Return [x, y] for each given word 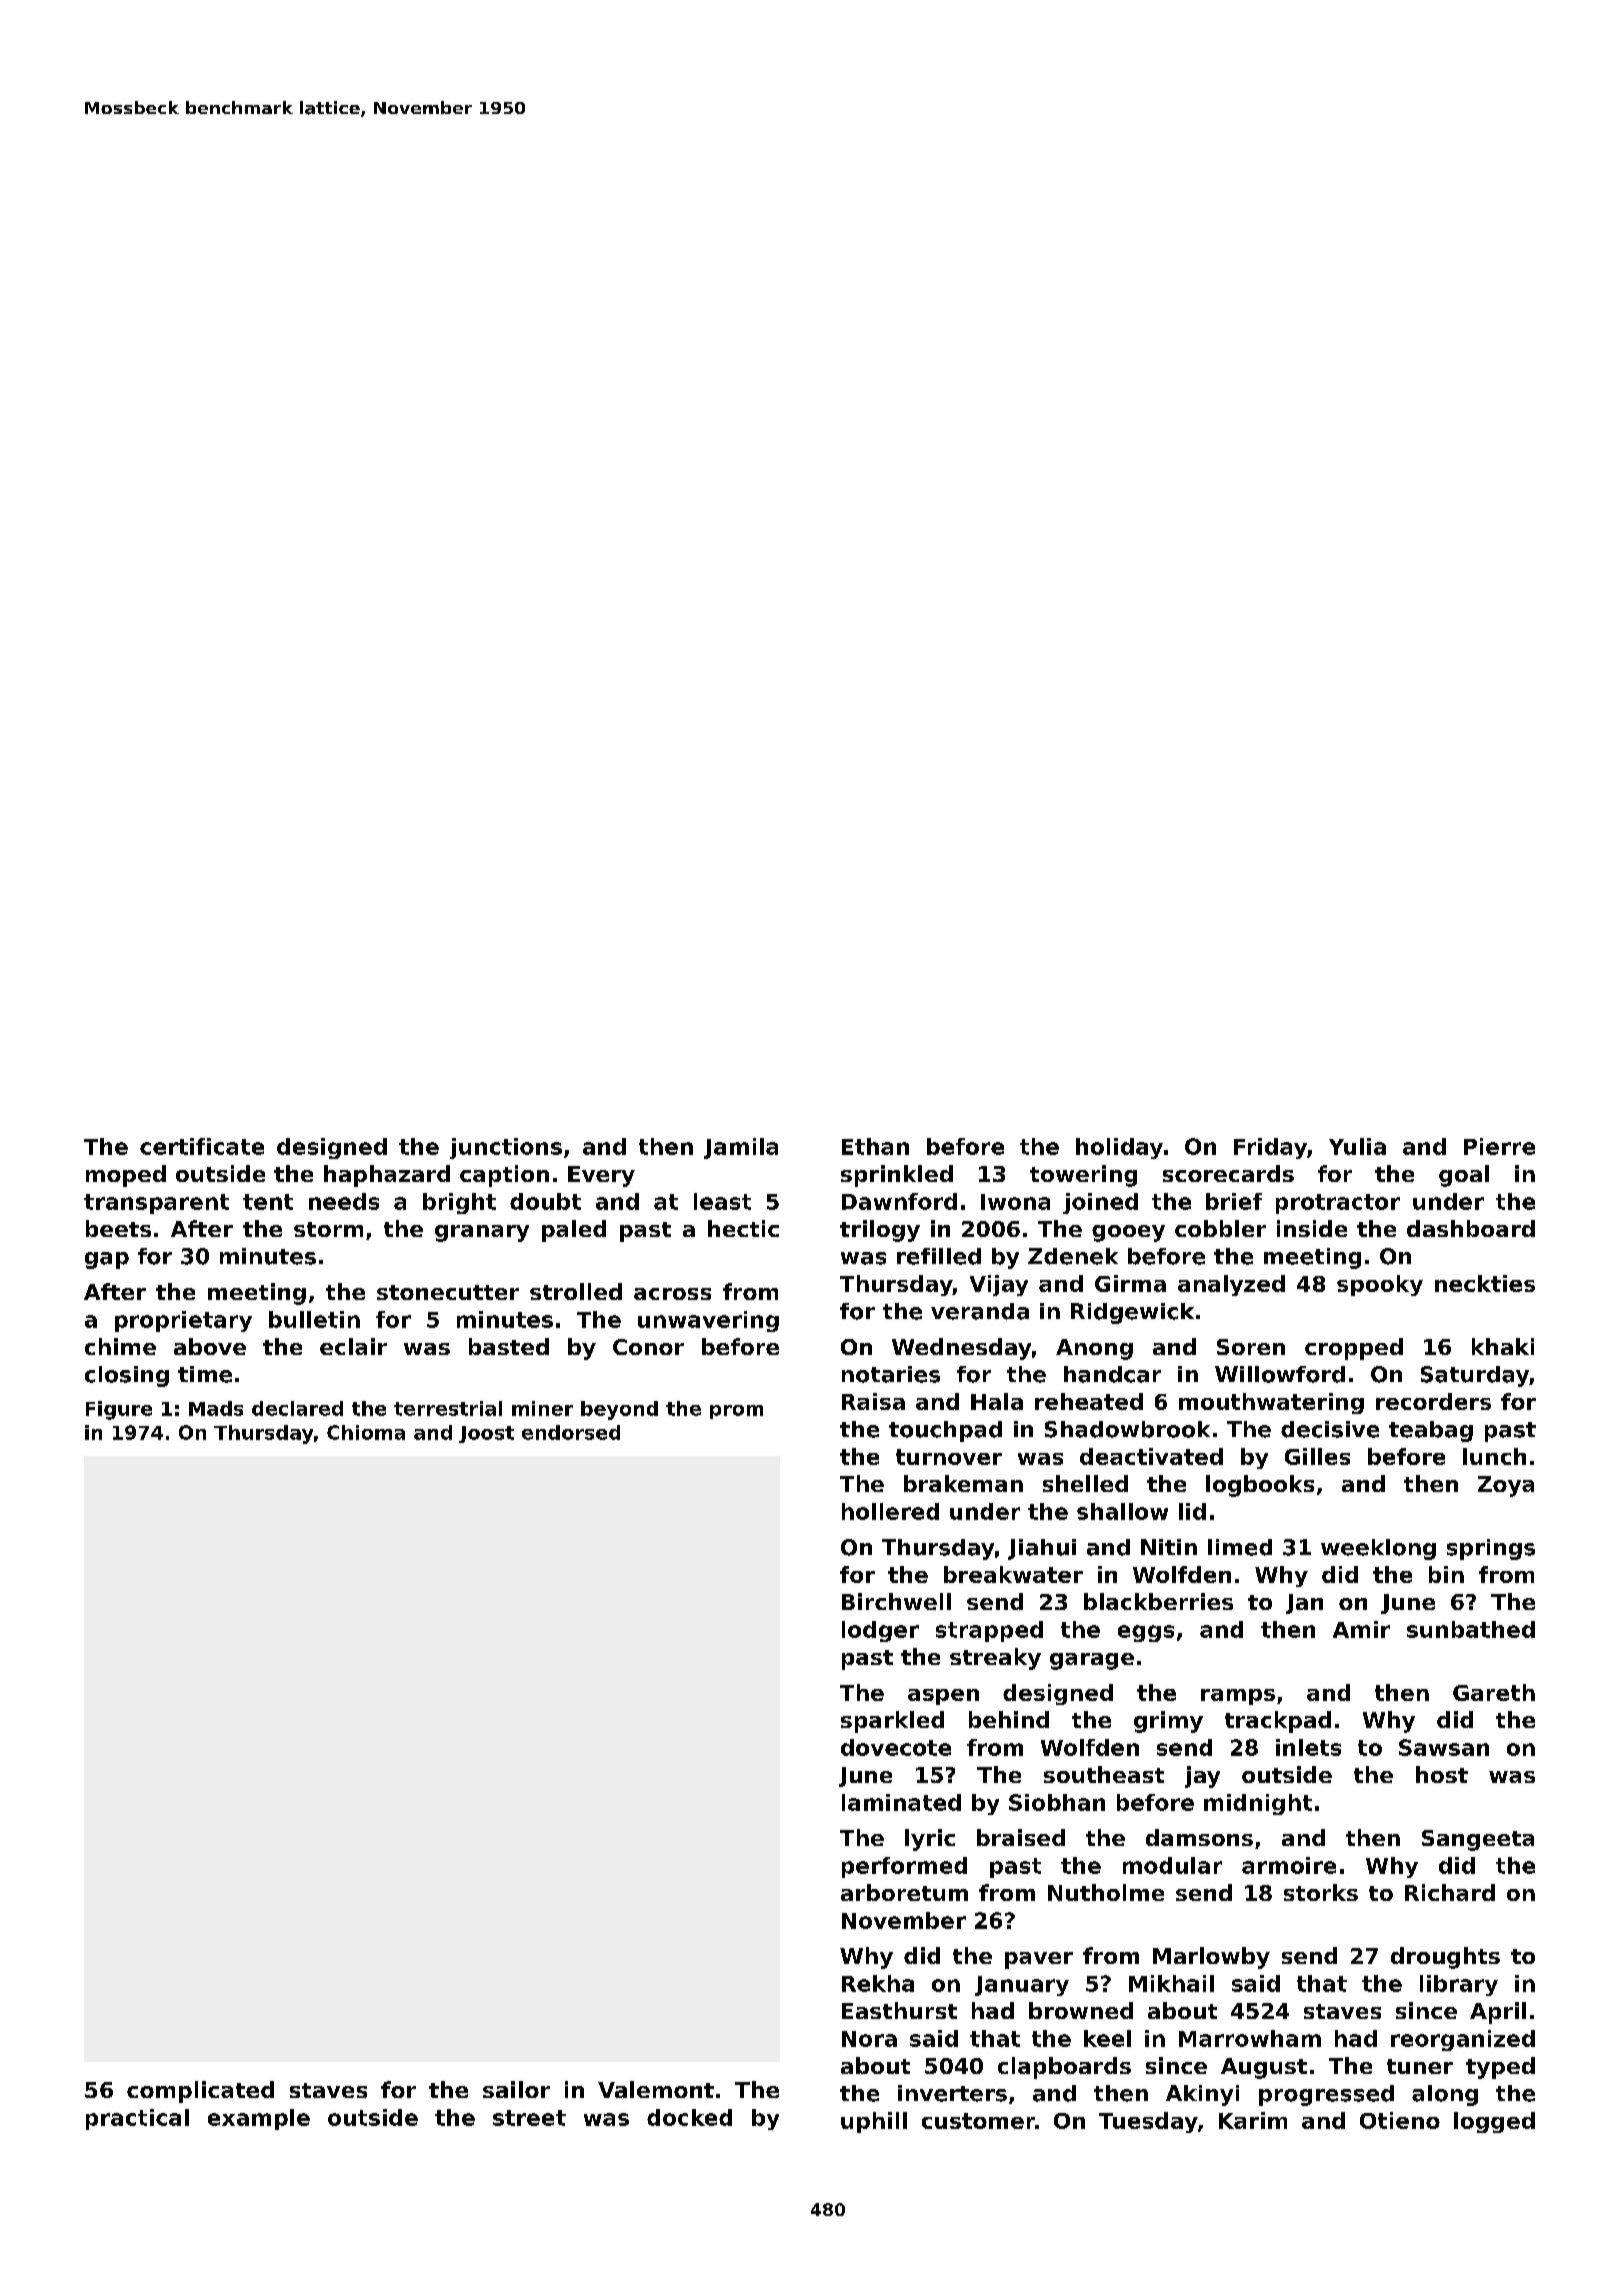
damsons [1199, 1837]
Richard [1450, 1892]
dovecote [896, 1747]
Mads [216, 1408]
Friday [1270, 1148]
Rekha [878, 1983]
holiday [1119, 1148]
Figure [119, 1410]
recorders [1433, 1401]
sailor [516, 2089]
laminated [901, 1802]
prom [736, 1412]
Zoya [1506, 1486]
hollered [890, 1511]
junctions [506, 1148]
